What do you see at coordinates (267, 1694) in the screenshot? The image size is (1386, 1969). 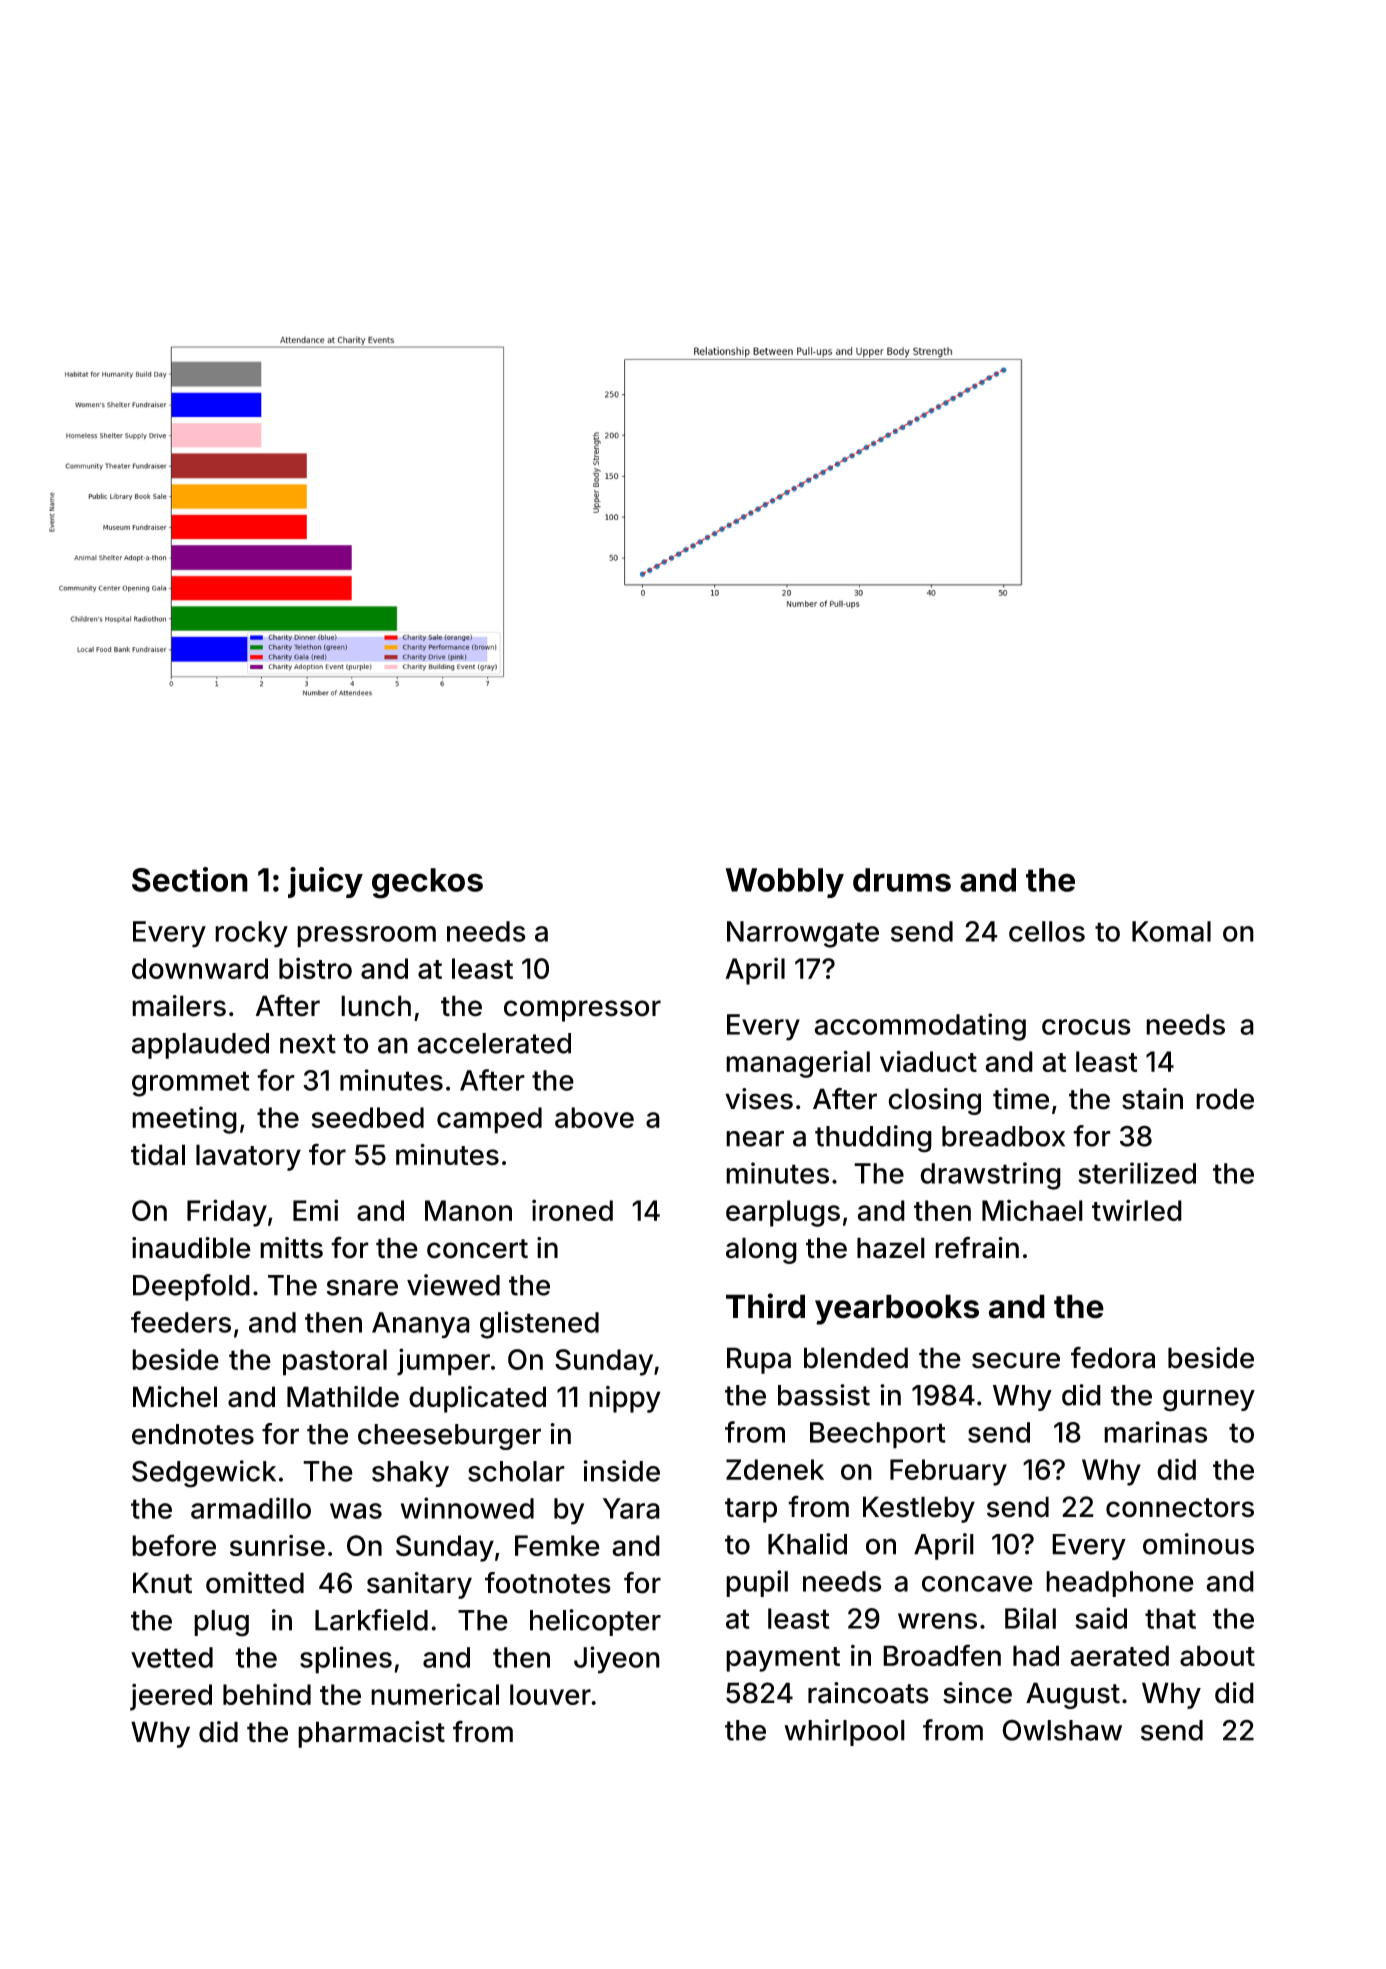 I see `behind` at bounding box center [267, 1694].
